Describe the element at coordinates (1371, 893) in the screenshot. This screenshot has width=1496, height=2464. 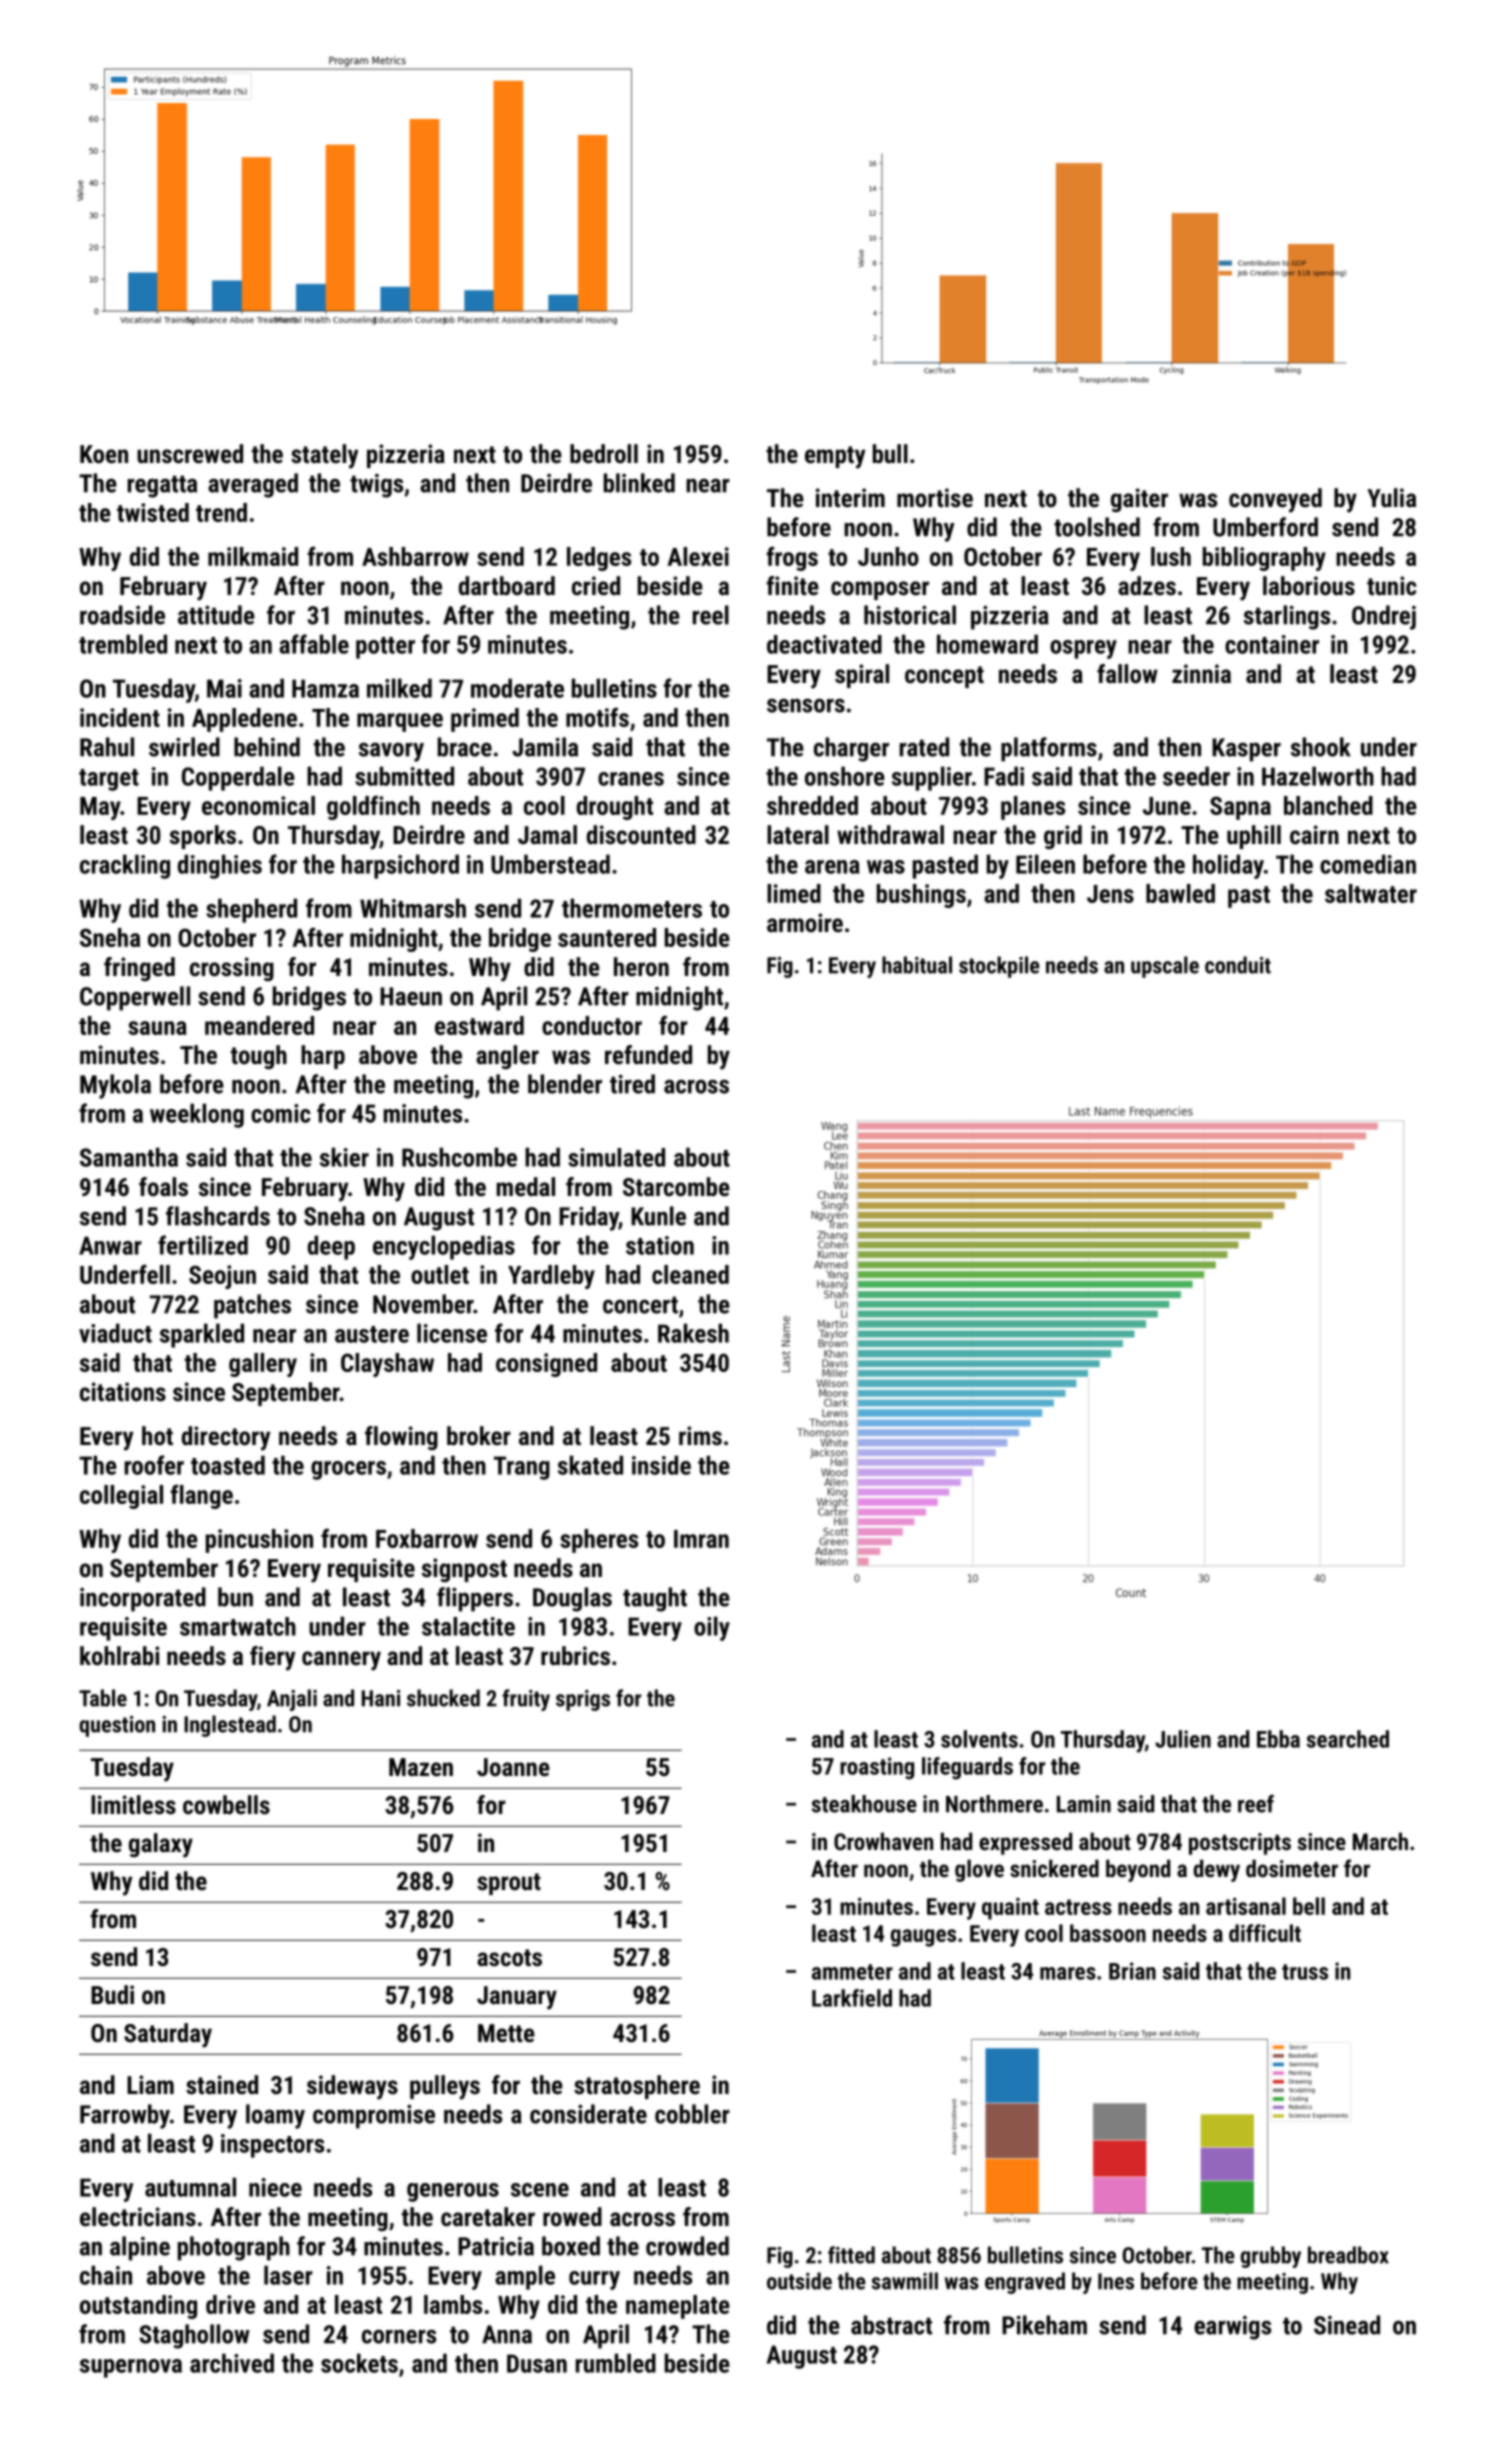
I see `saltwater` at that location.
